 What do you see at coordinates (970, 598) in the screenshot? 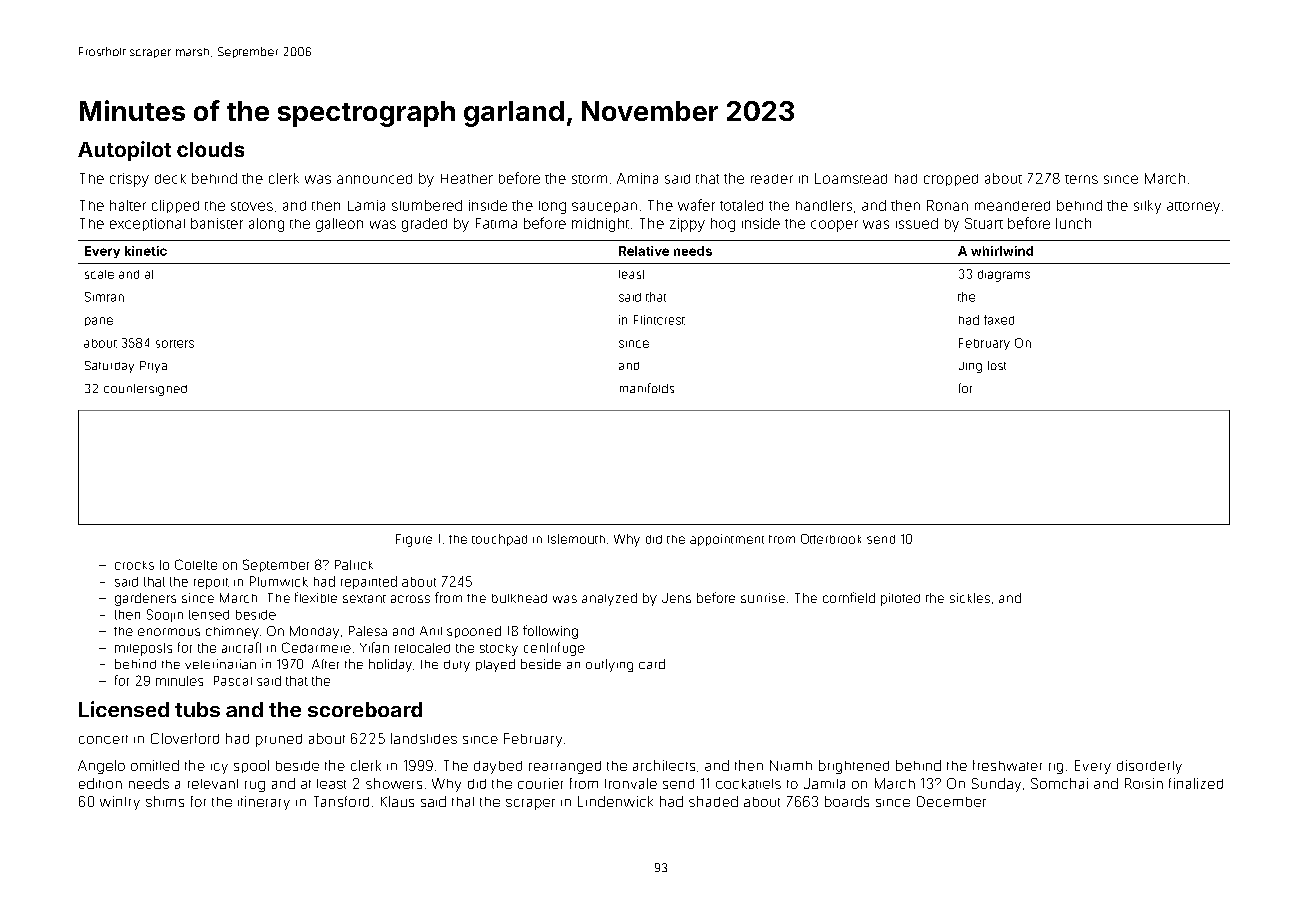
I see `sickles` at bounding box center [970, 598].
